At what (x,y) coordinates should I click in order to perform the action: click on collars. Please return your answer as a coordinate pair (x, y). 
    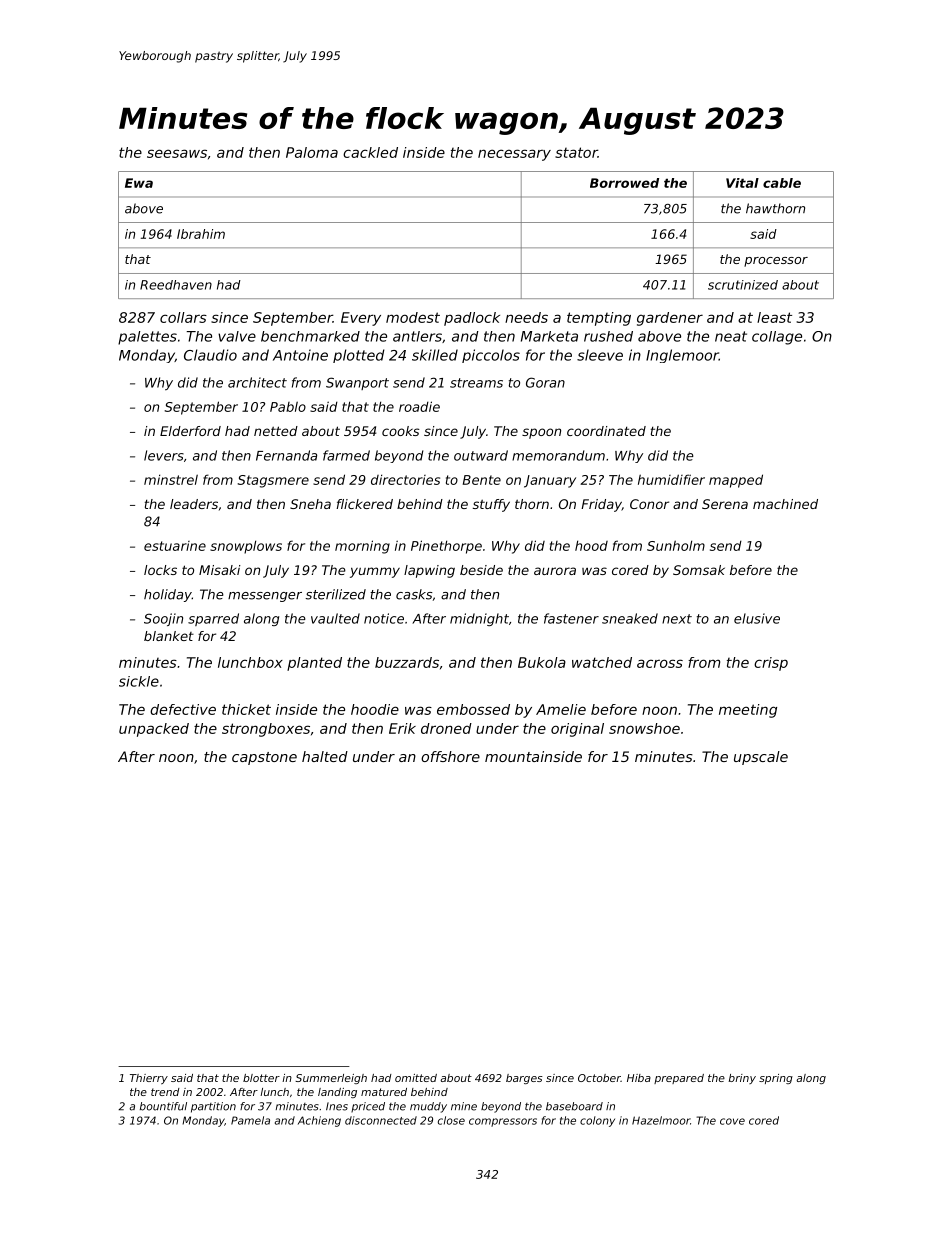
    Looking at the image, I should click on (183, 317).
